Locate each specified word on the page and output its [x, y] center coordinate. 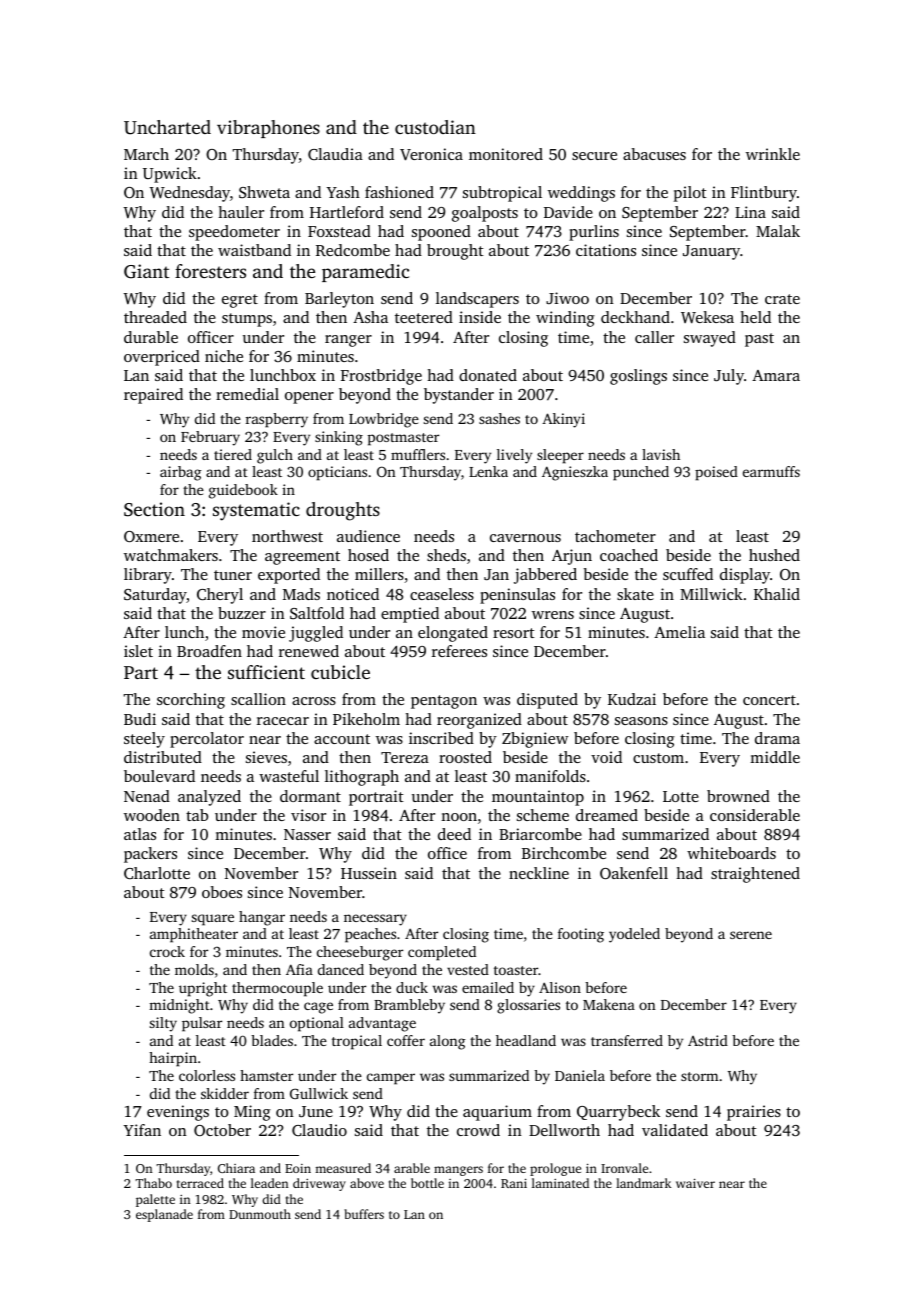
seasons [641, 721]
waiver [695, 1183]
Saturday [155, 596]
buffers [364, 1214]
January [711, 252]
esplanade [164, 1215]
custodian [435, 127]
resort [514, 633]
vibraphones [268, 129]
